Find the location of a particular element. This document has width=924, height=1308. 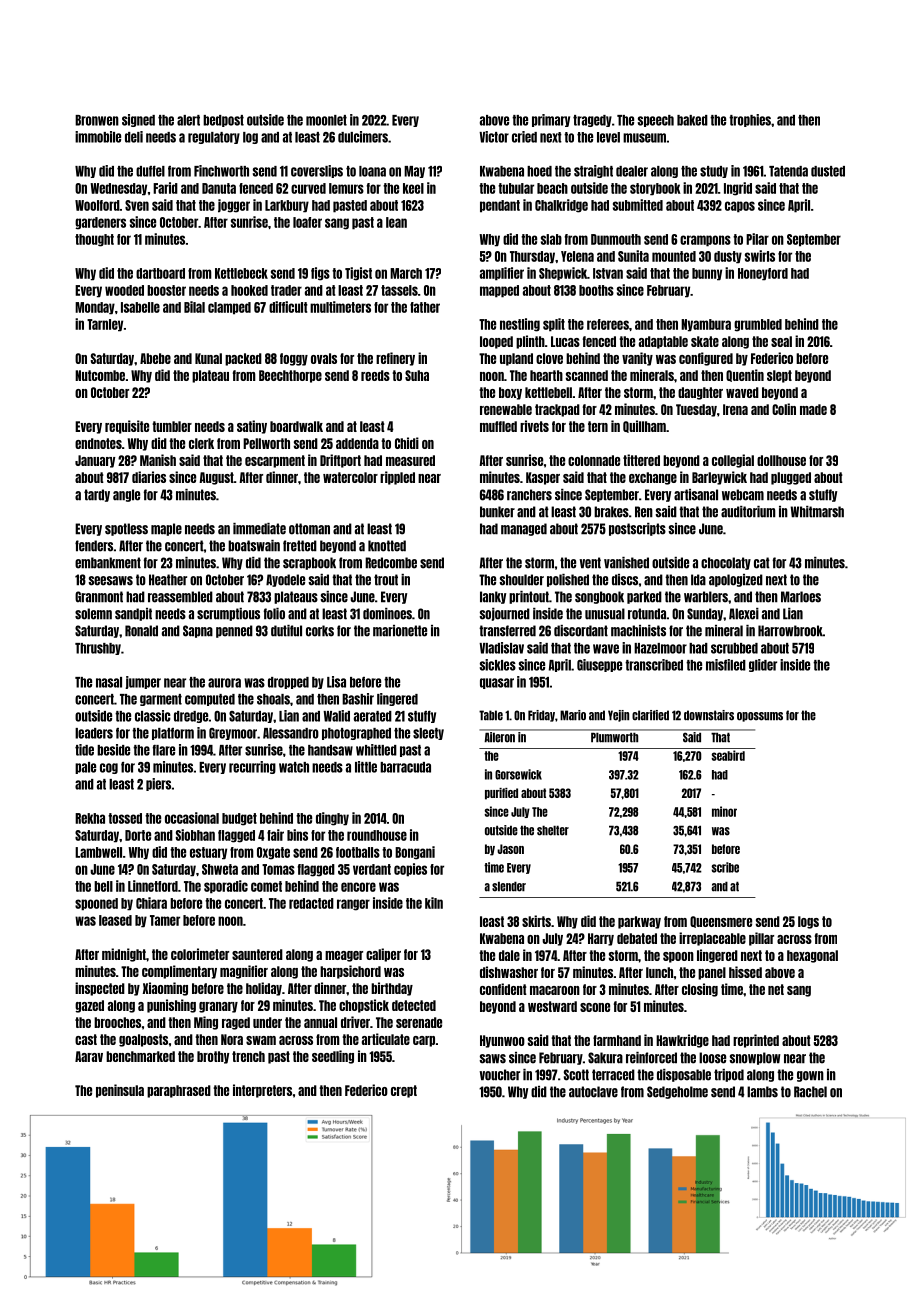

booths is located at coordinates (596, 290).
